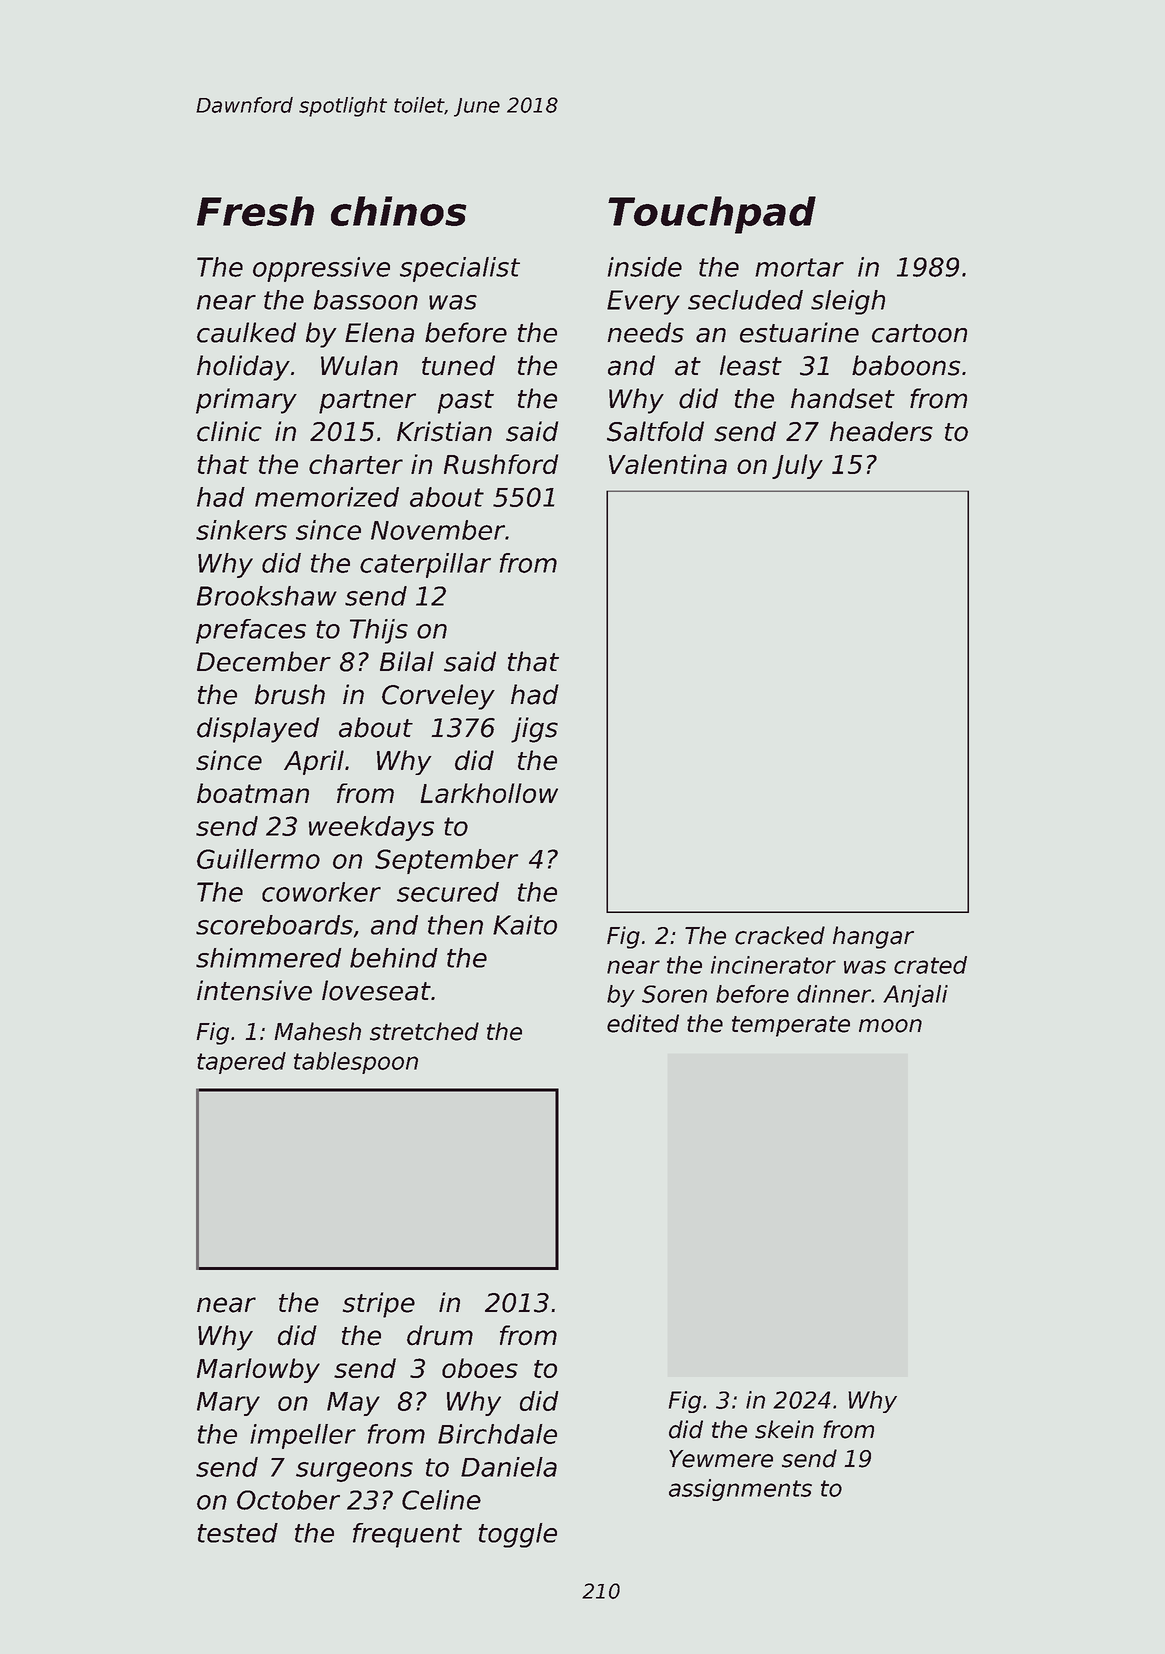 The width and height of the screenshot is (1165, 1654). Describe the element at coordinates (712, 215) in the screenshot. I see `Touchpad` at that location.
